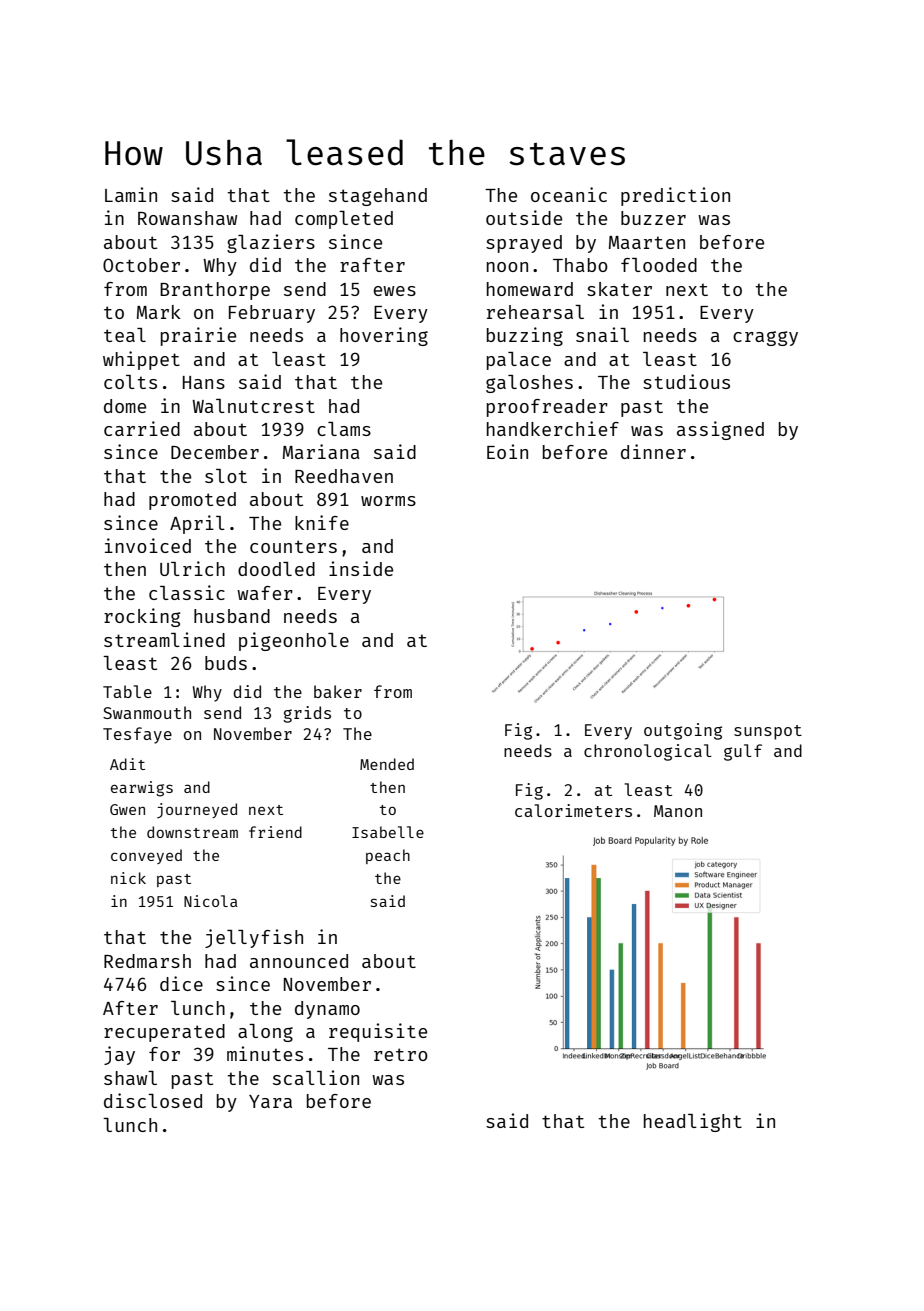 Image resolution: width=924 pixels, height=1311 pixels. Describe the element at coordinates (653, 451) in the image. I see `dinner` at that location.
